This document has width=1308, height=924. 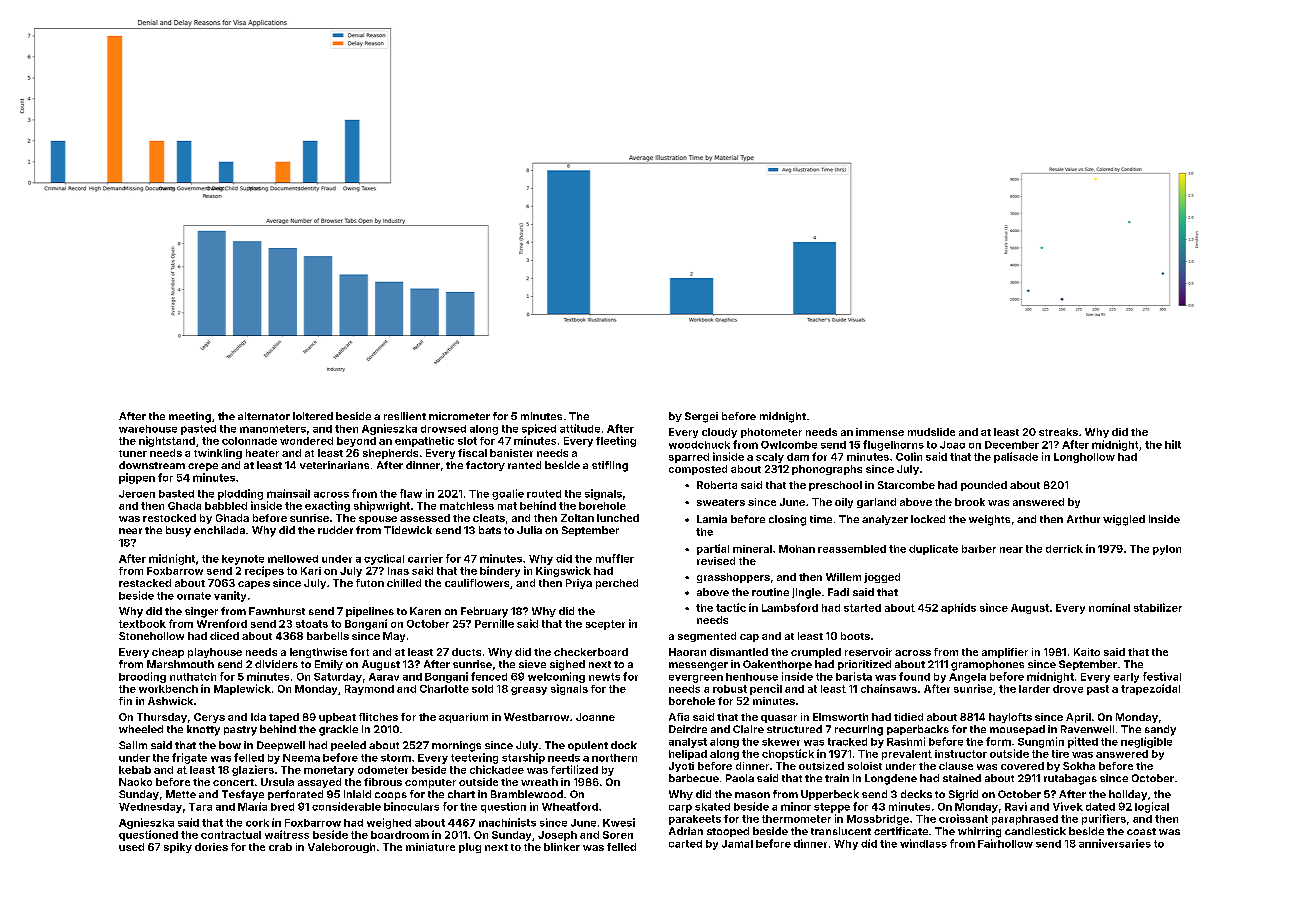 What do you see at coordinates (562, 847) in the document?
I see `blinker` at bounding box center [562, 847].
